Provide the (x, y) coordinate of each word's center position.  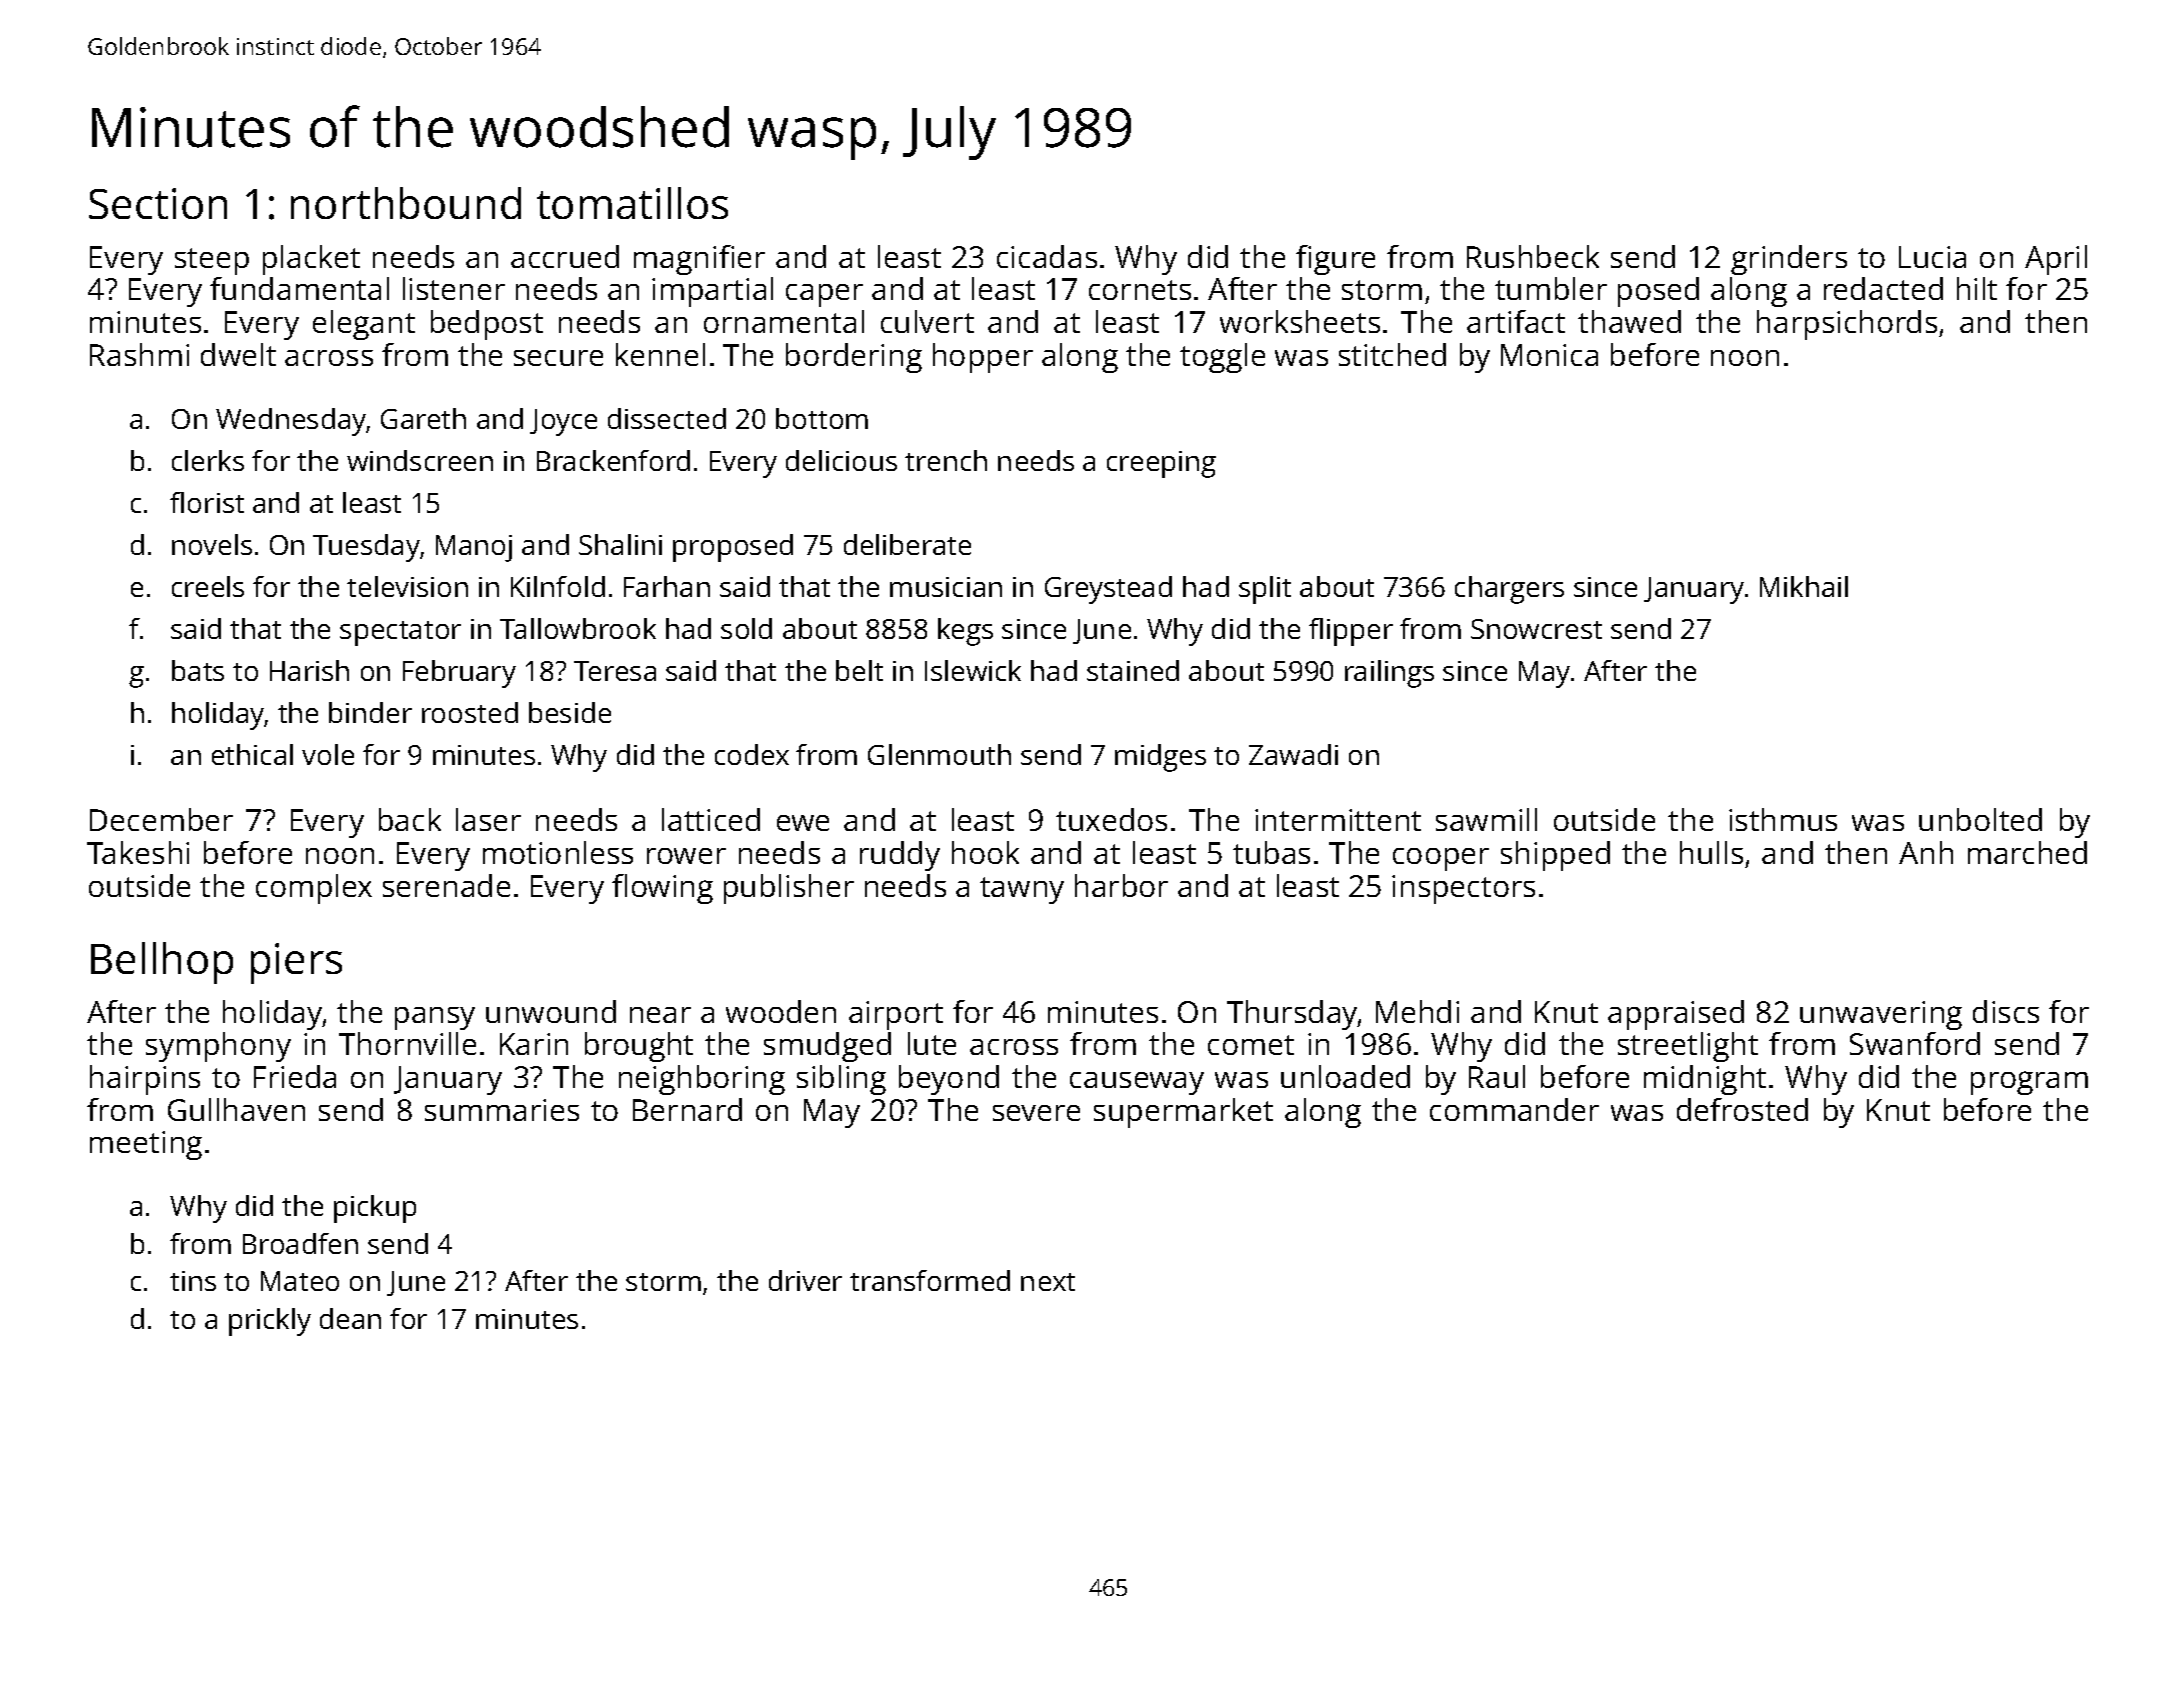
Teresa (615, 671)
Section (158, 203)
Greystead (1108, 590)
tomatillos (632, 203)
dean (350, 1318)
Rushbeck (1533, 256)
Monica (1549, 355)
